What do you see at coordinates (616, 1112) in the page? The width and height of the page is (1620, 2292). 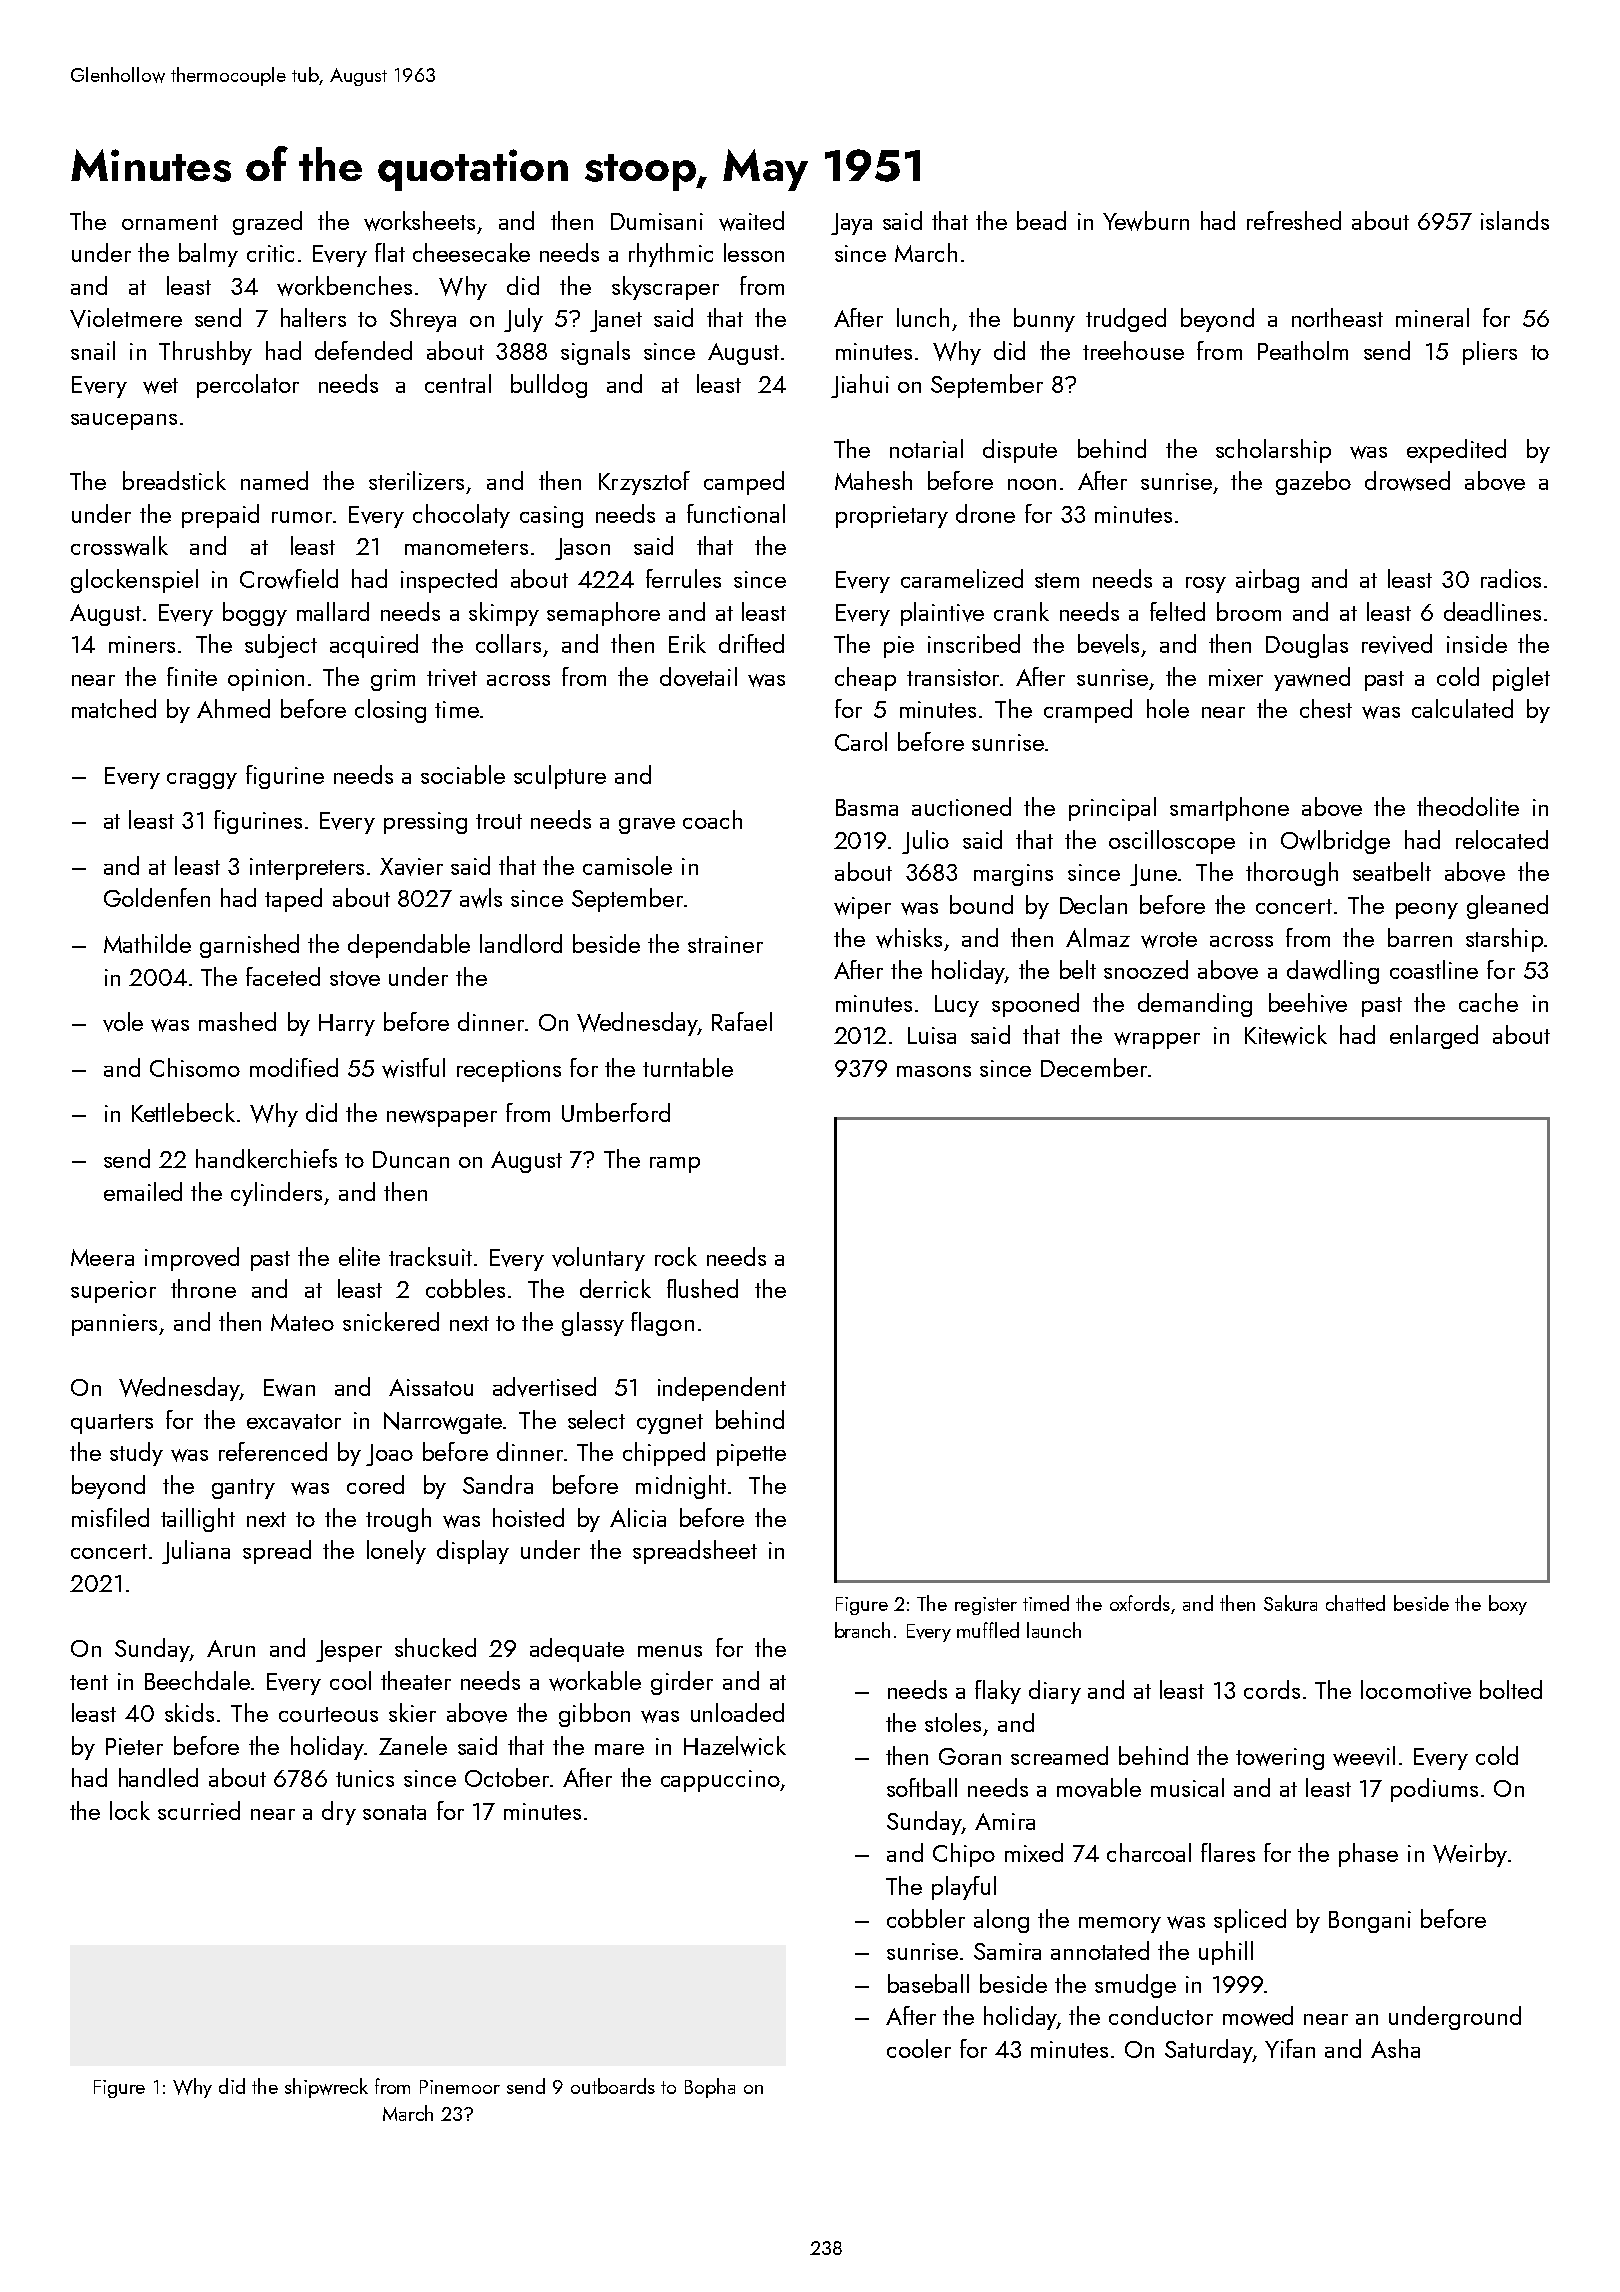 I see `Umberford` at bounding box center [616, 1112].
